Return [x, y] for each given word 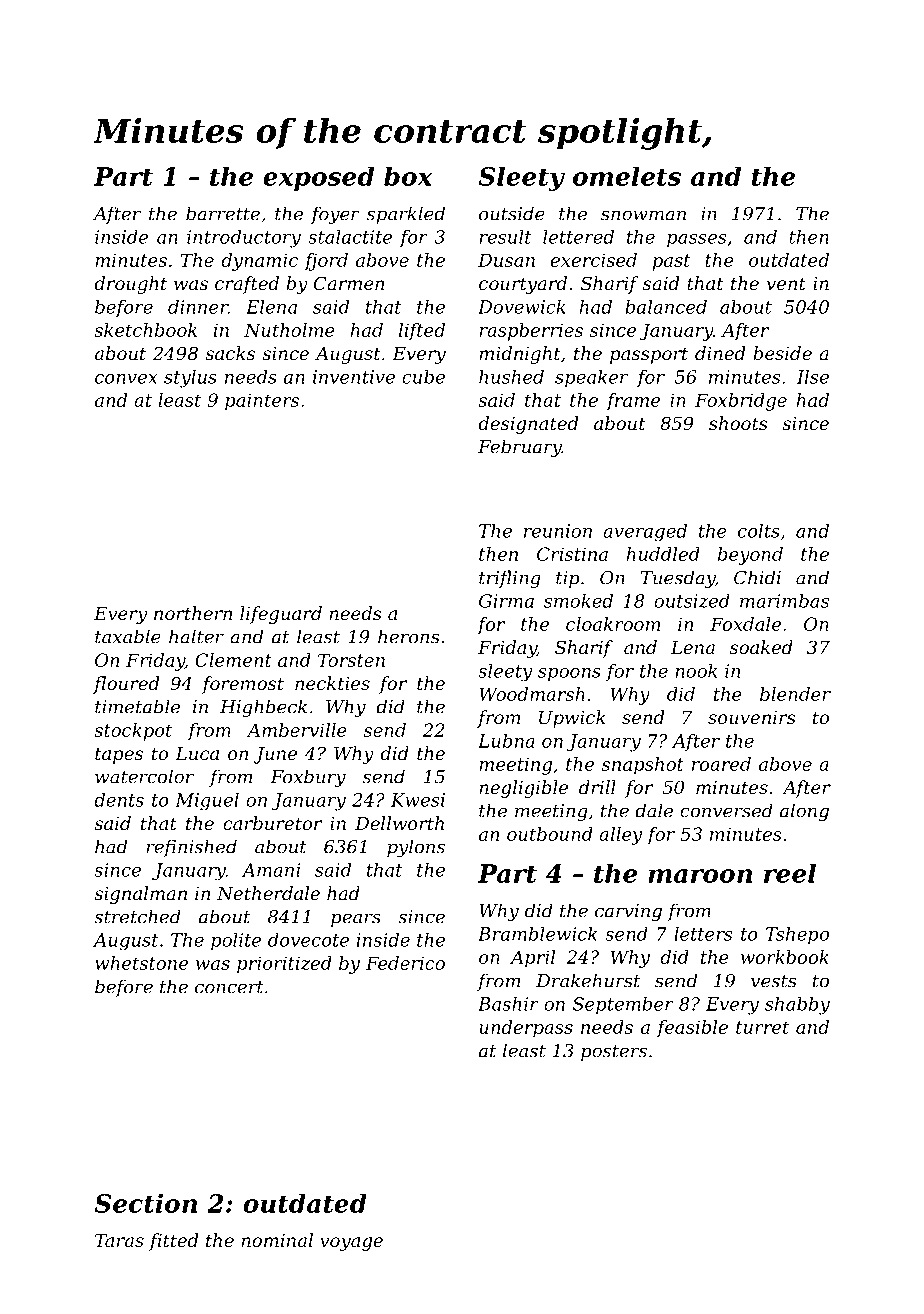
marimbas [784, 601]
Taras [119, 1240]
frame [633, 402]
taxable [127, 636]
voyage [351, 1244]
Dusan [506, 260]
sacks [230, 353]
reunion [558, 531]
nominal [277, 1240]
